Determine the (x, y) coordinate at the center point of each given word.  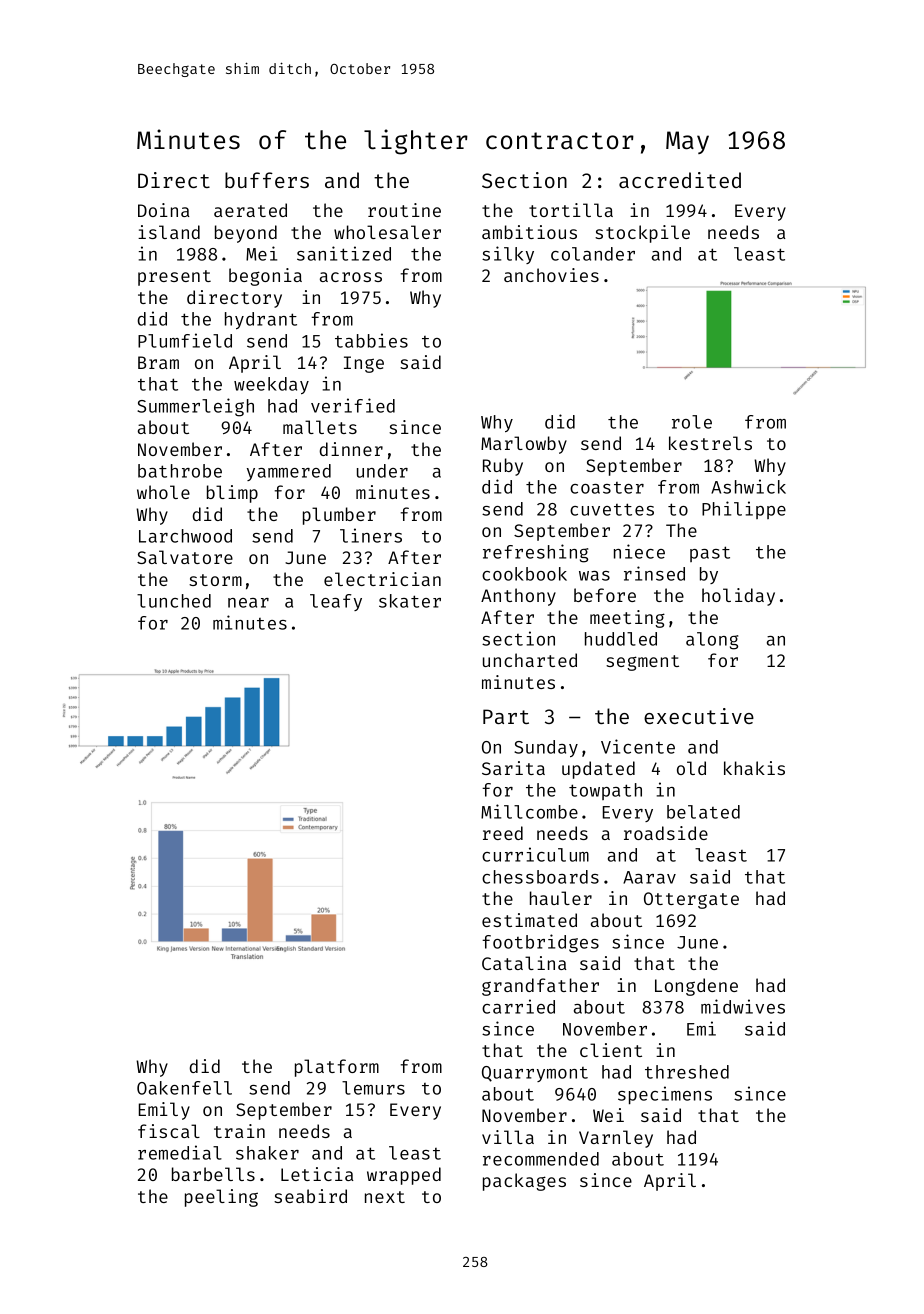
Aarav (649, 877)
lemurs (373, 1088)
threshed (687, 1072)
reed (503, 833)
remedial (180, 1152)
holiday (738, 597)
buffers (267, 180)
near (248, 603)
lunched (174, 601)
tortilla (571, 210)
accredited (680, 180)
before (605, 595)
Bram (158, 362)
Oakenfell (184, 1088)
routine (404, 210)
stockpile (642, 234)
